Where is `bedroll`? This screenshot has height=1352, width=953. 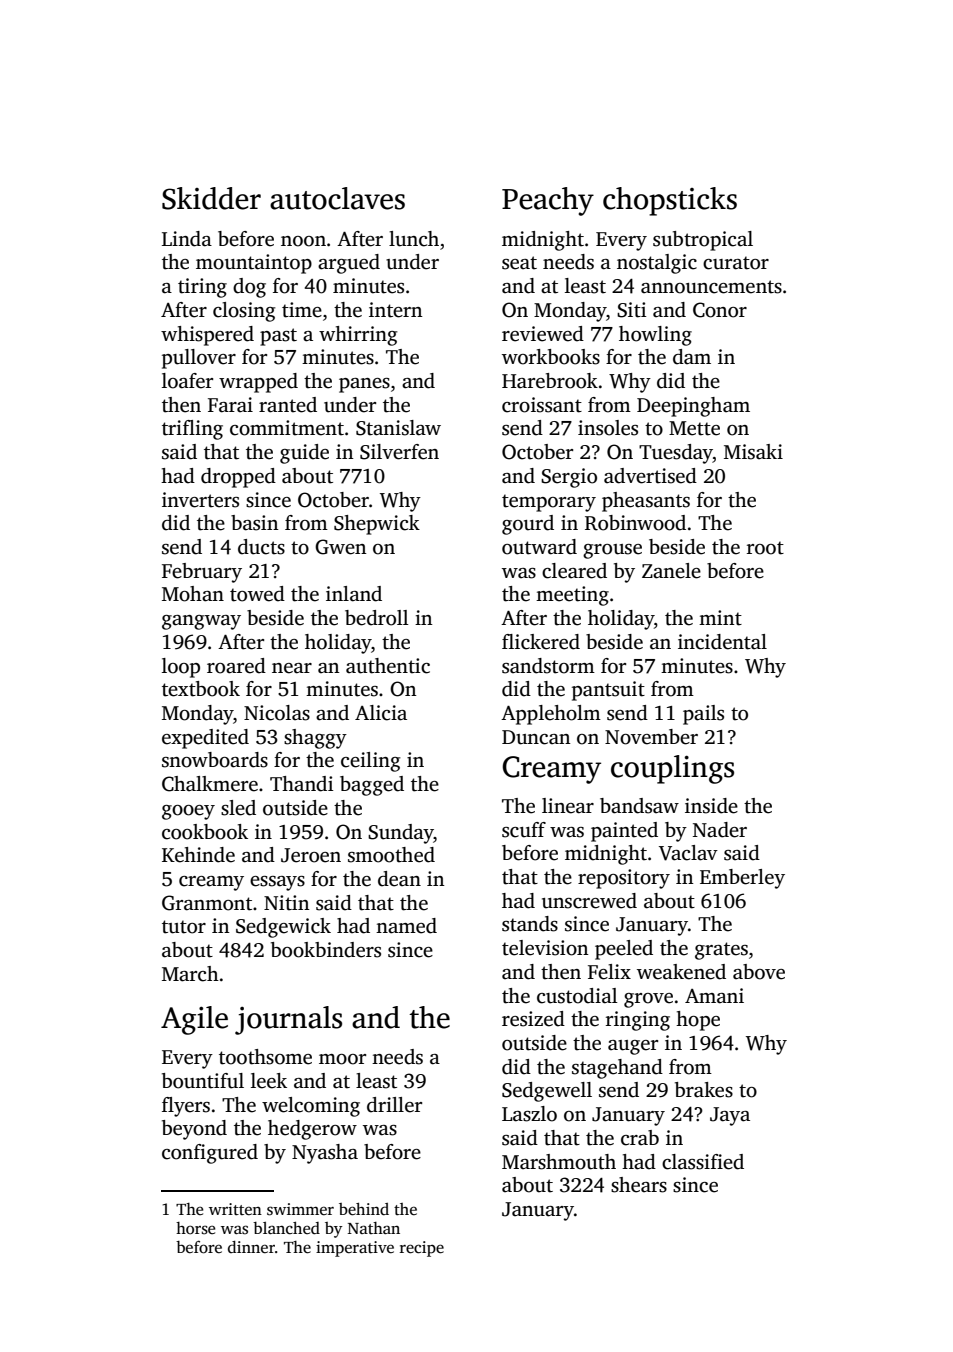
bedroll is located at coordinates (377, 618).
